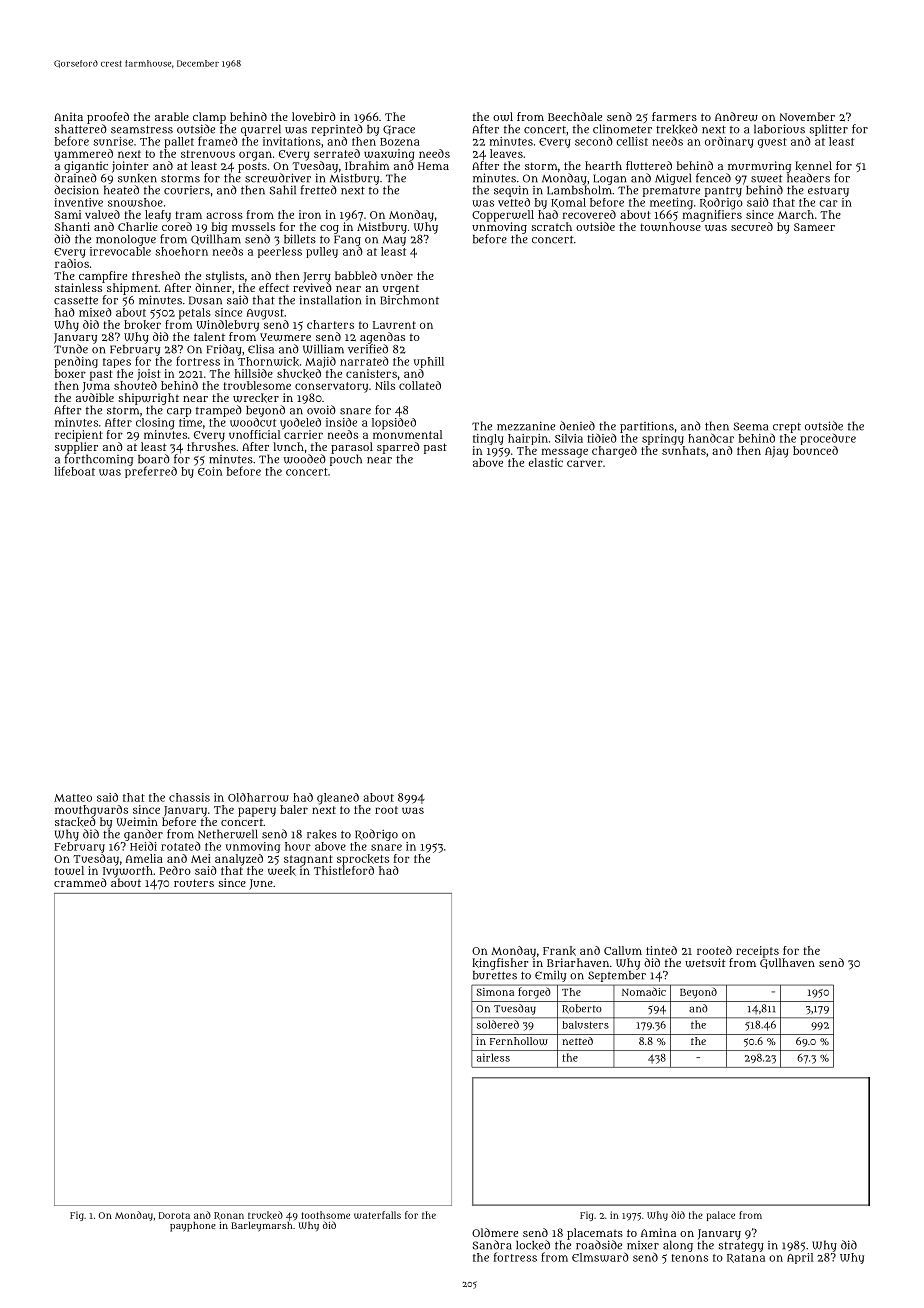 This page has width=924, height=1308. What do you see at coordinates (787, 428) in the page?
I see `crept` at bounding box center [787, 428].
